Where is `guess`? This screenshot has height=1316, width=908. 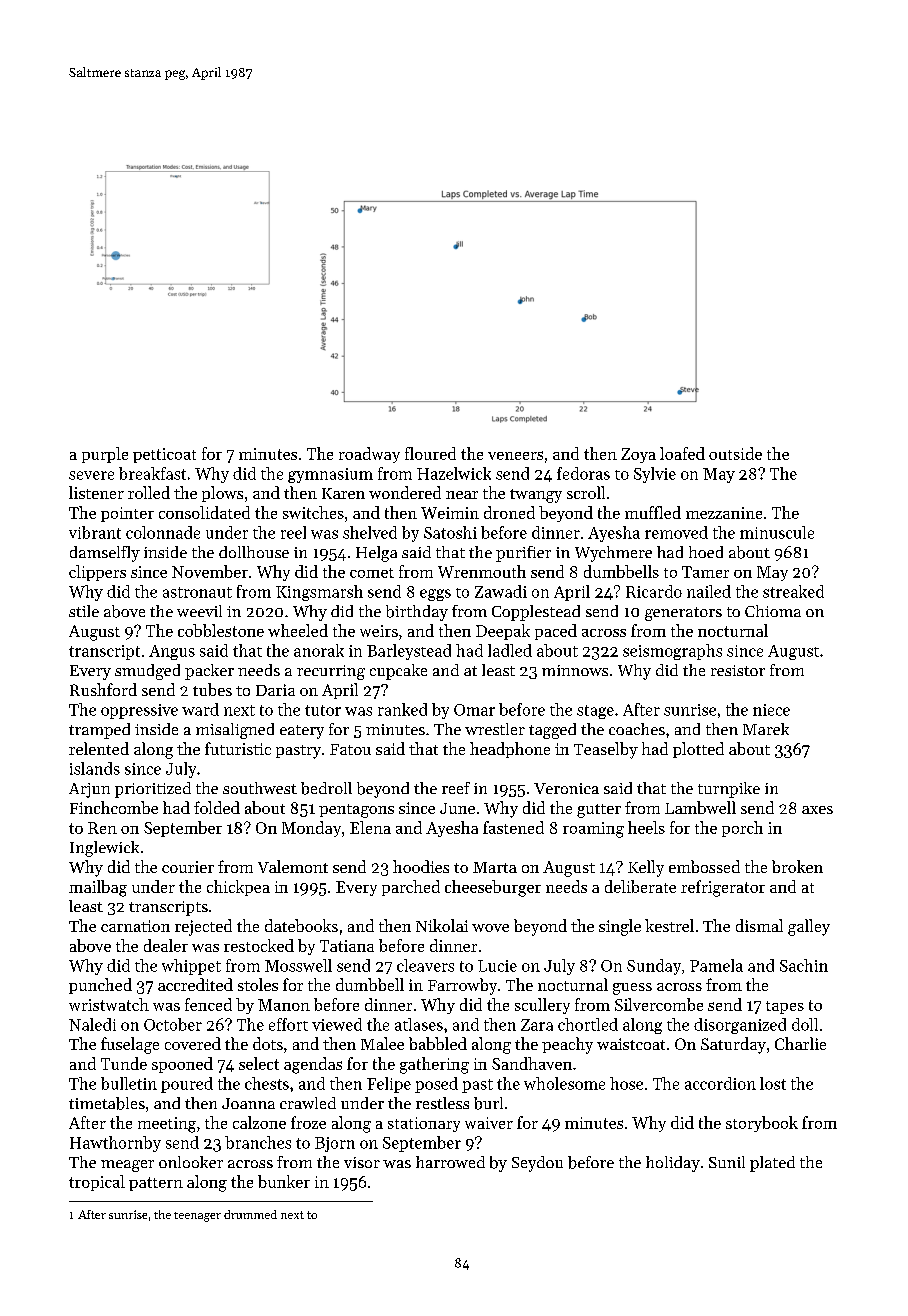 guess is located at coordinates (632, 989).
